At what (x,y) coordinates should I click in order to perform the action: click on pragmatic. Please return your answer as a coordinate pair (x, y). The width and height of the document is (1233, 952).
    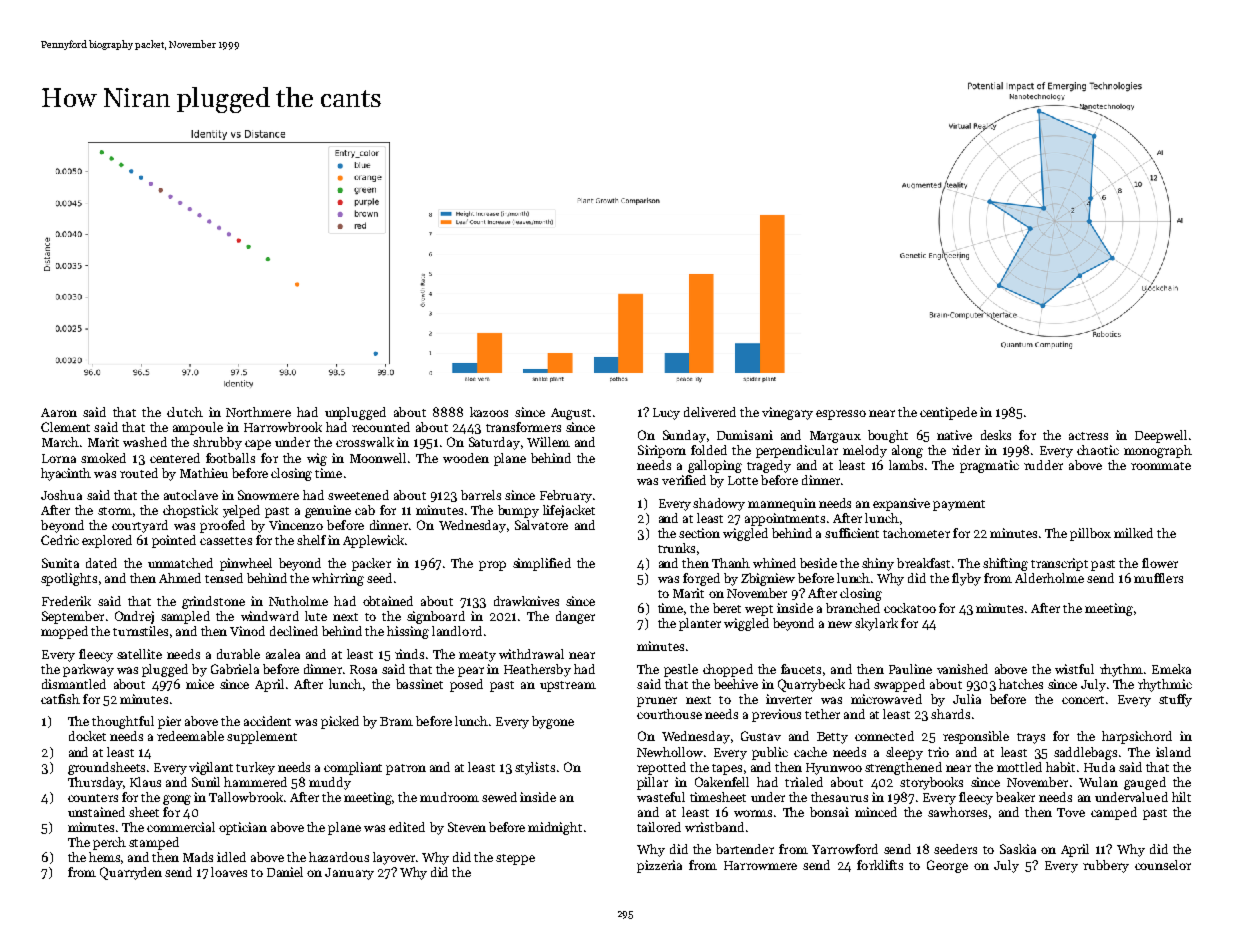
    Looking at the image, I should click on (989, 466).
